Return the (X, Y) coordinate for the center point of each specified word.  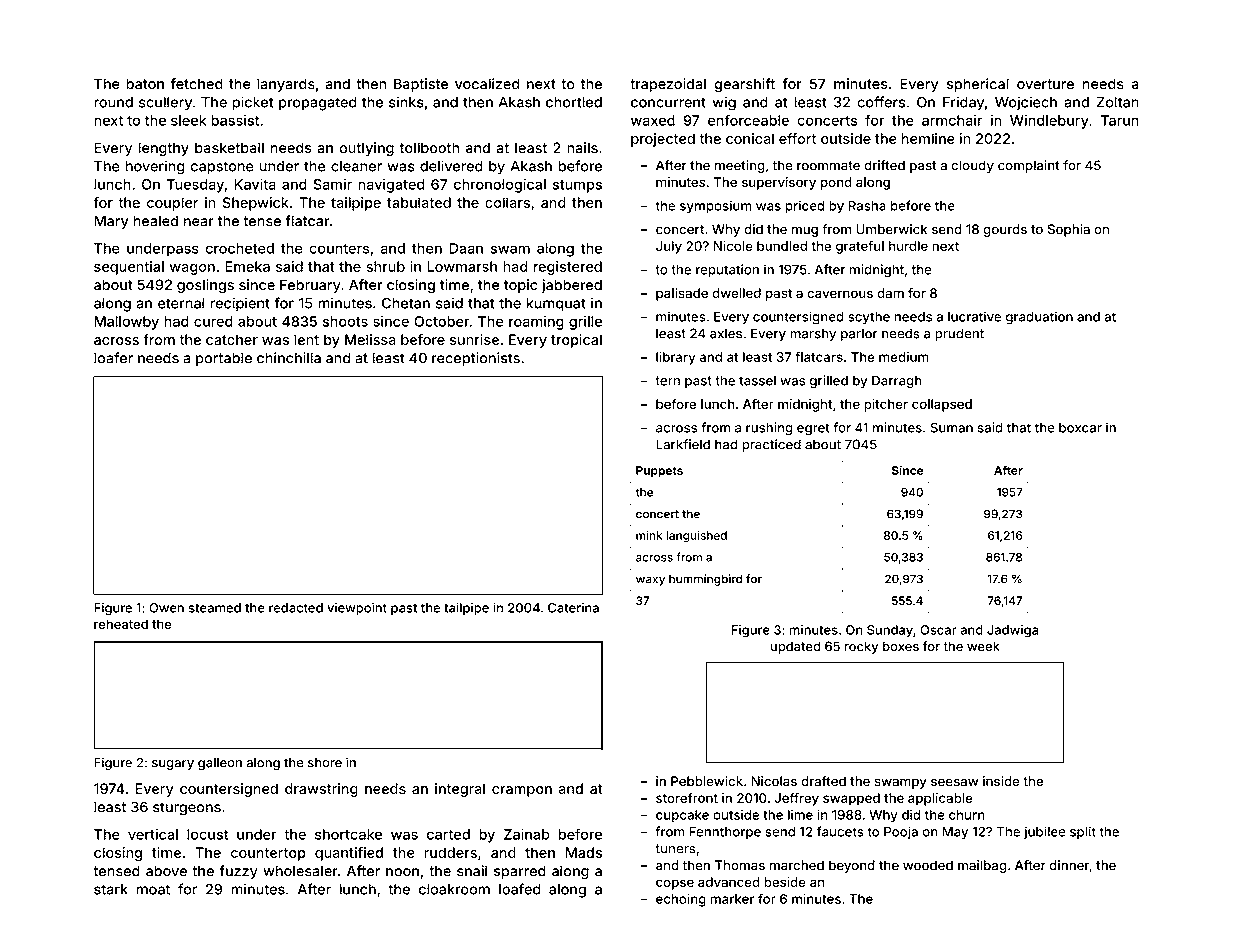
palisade (682, 294)
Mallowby (126, 323)
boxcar (1080, 428)
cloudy (973, 166)
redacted (296, 608)
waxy (650, 581)
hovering (155, 167)
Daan (466, 248)
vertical (153, 834)
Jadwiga (1012, 631)
